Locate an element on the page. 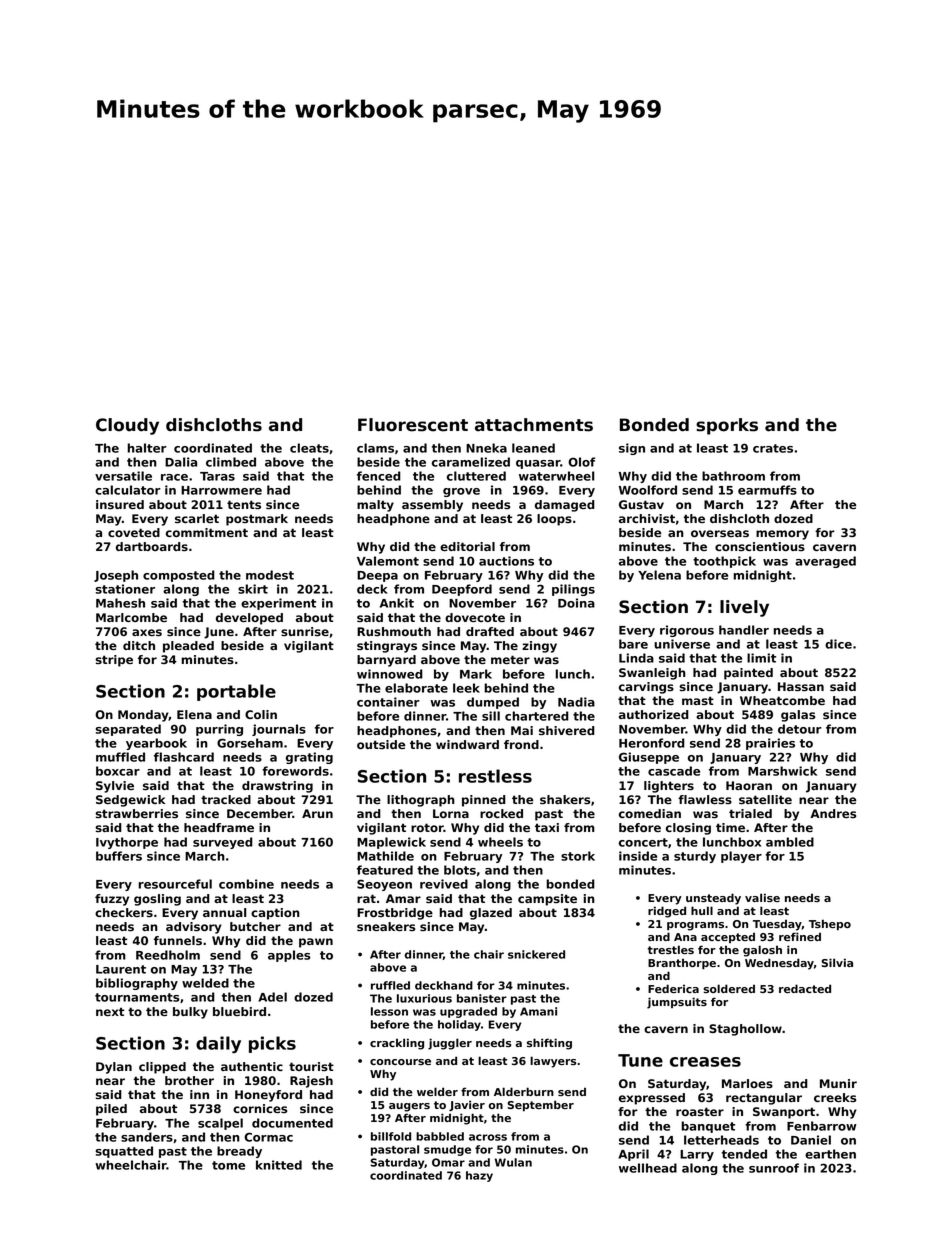 This image has height=1233, width=952. augers is located at coordinates (409, 1107).
